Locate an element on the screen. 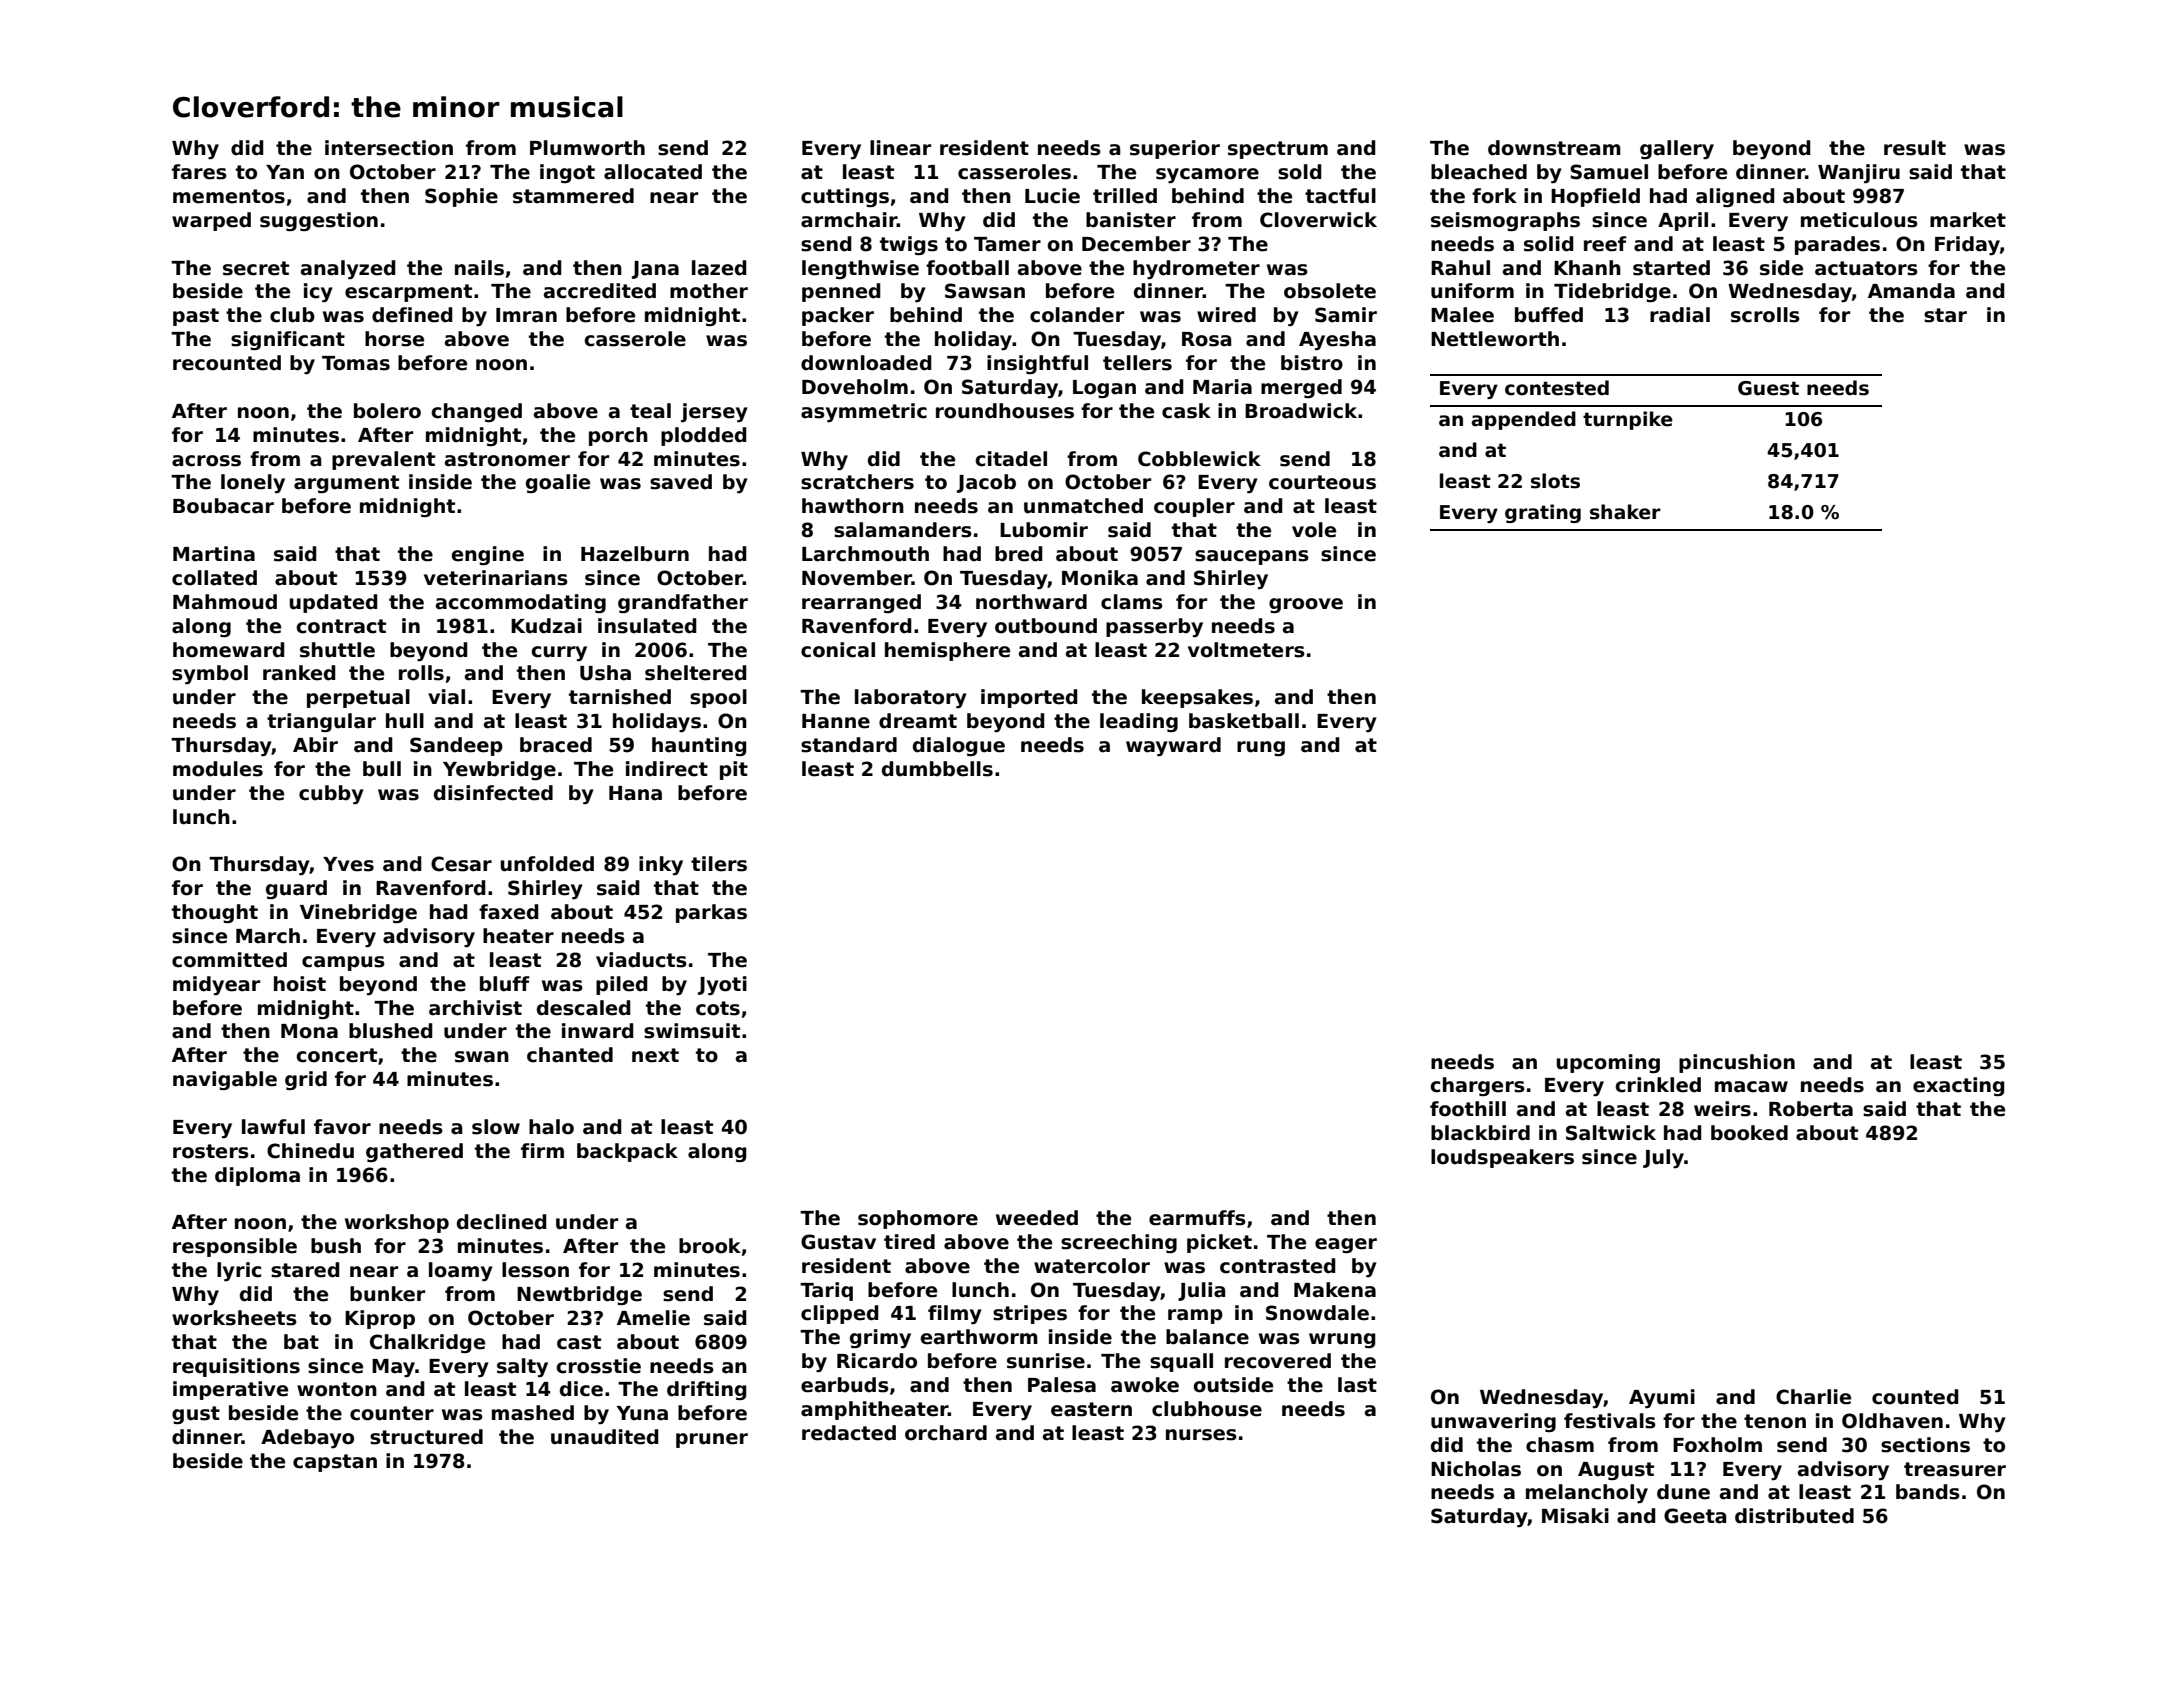  bands is located at coordinates (1928, 1492).
